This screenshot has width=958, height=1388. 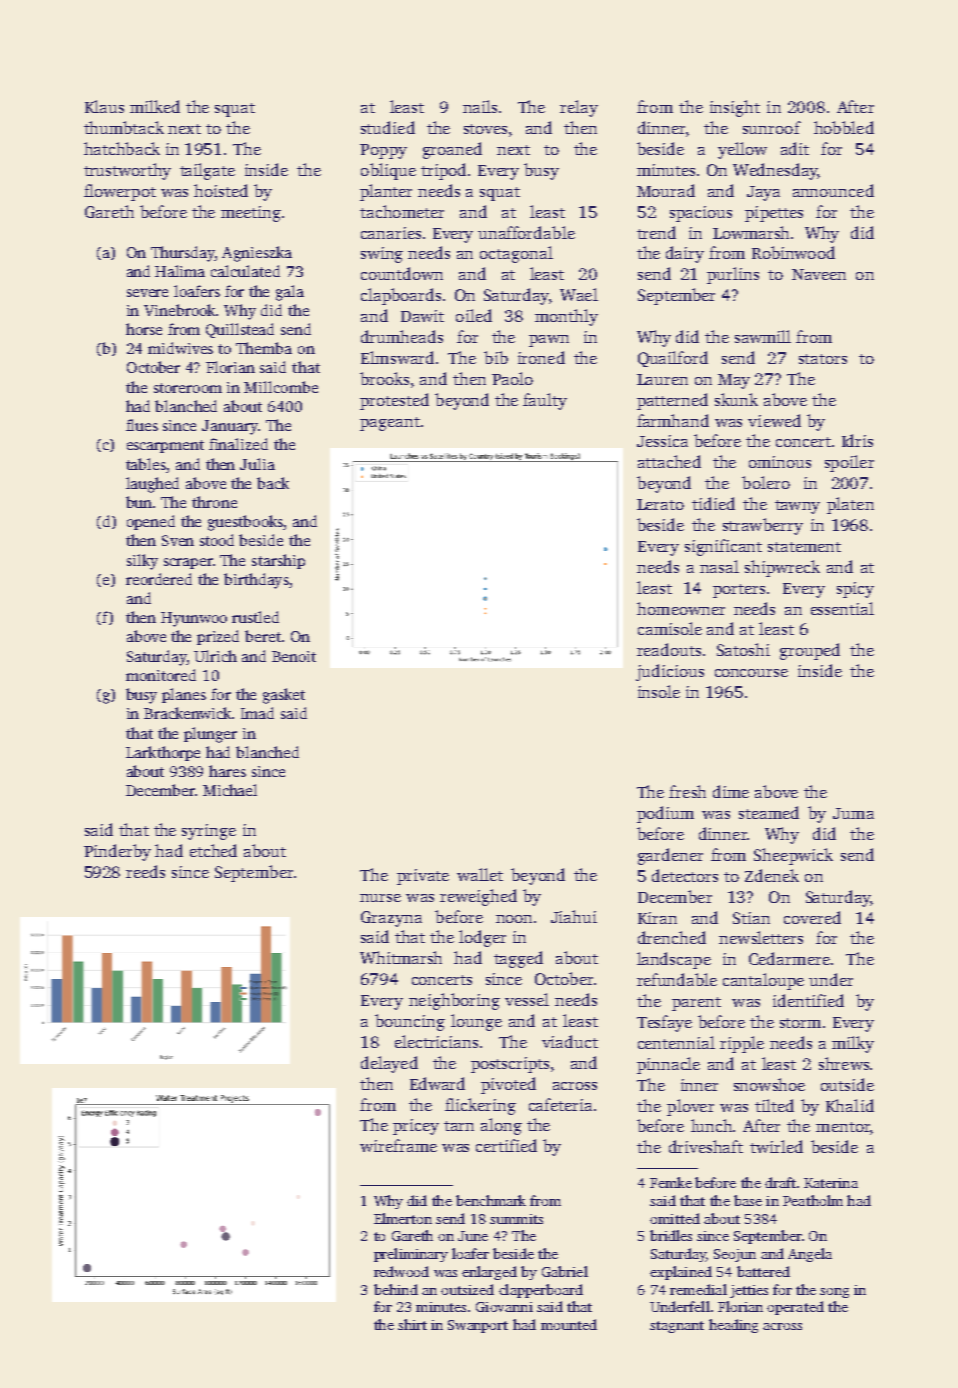 I want to click on pageant, so click(x=390, y=424).
